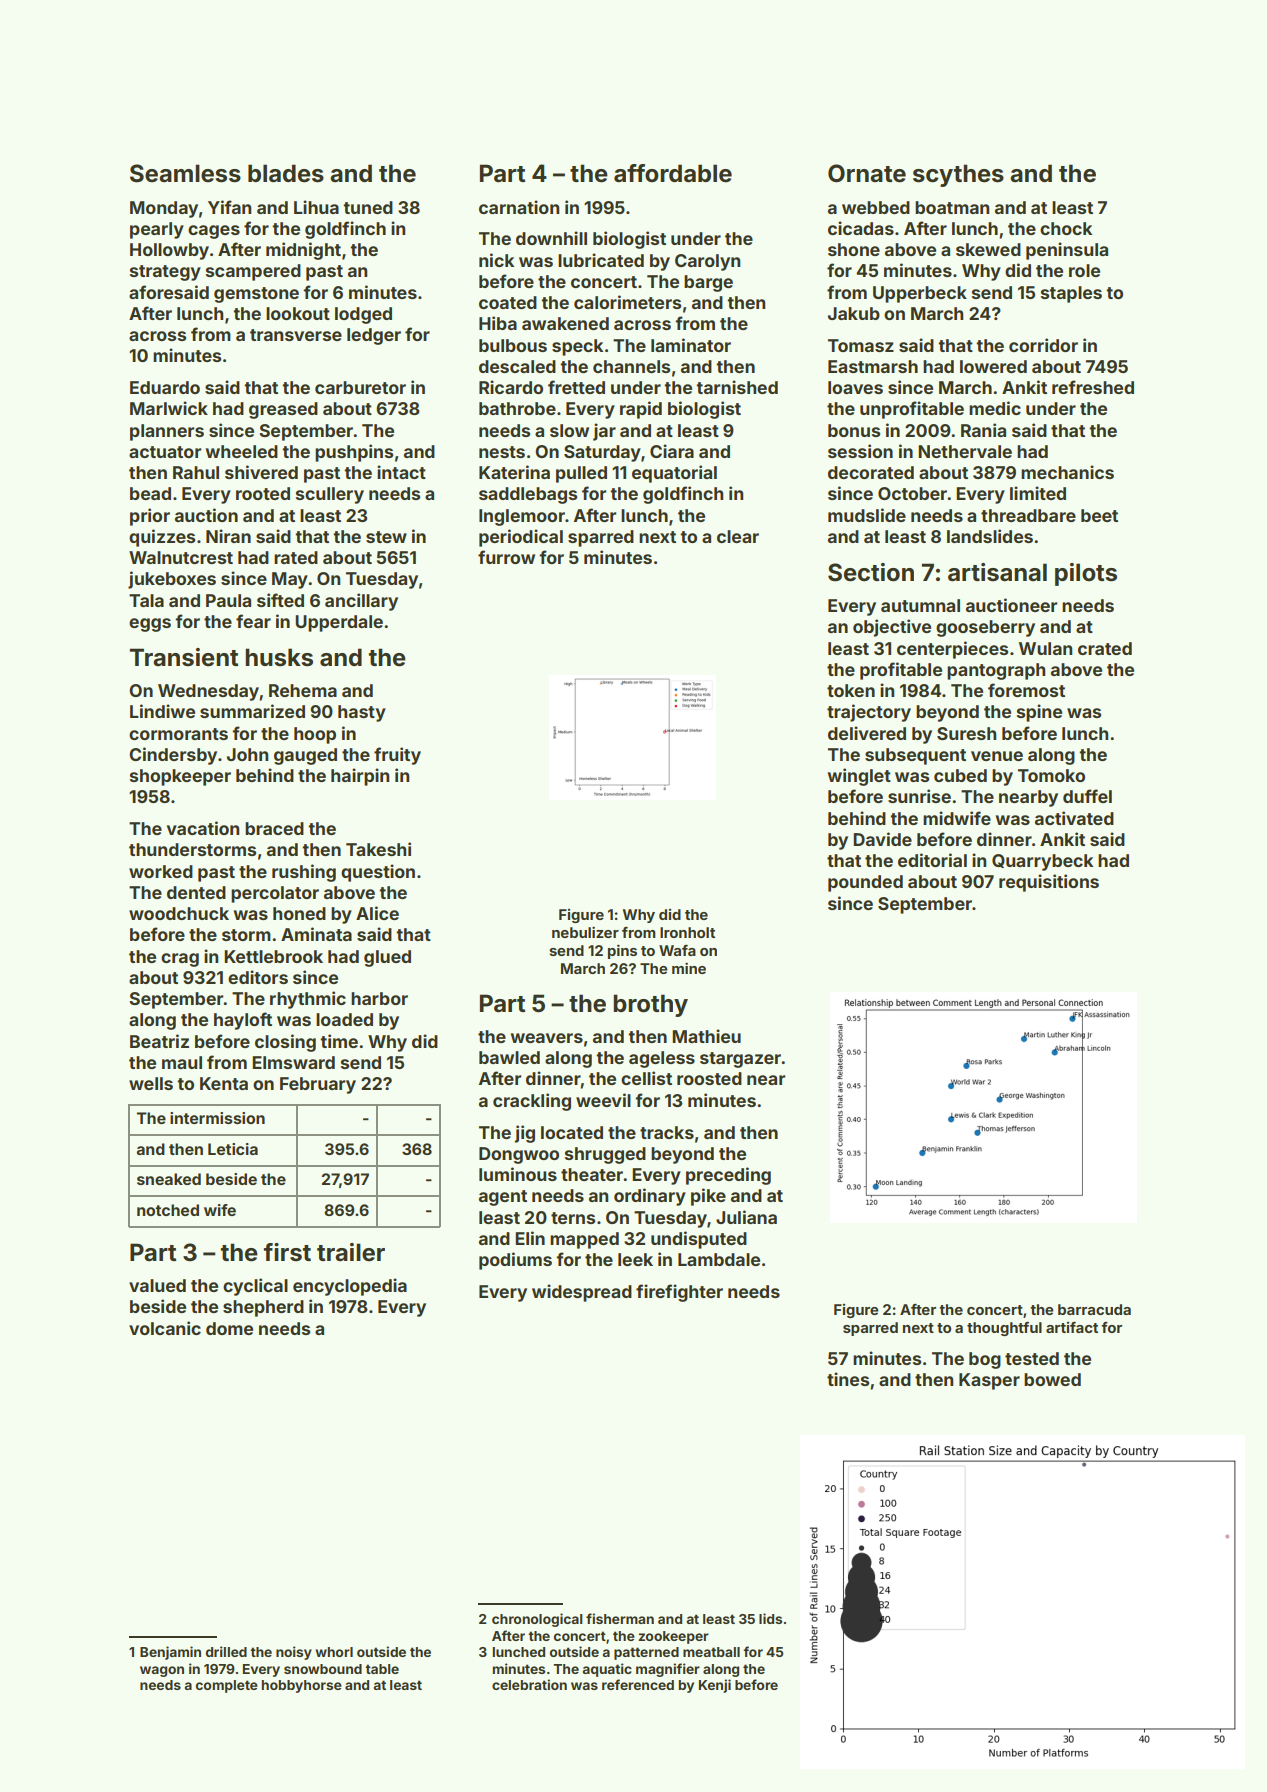  I want to click on scythes, so click(958, 175).
